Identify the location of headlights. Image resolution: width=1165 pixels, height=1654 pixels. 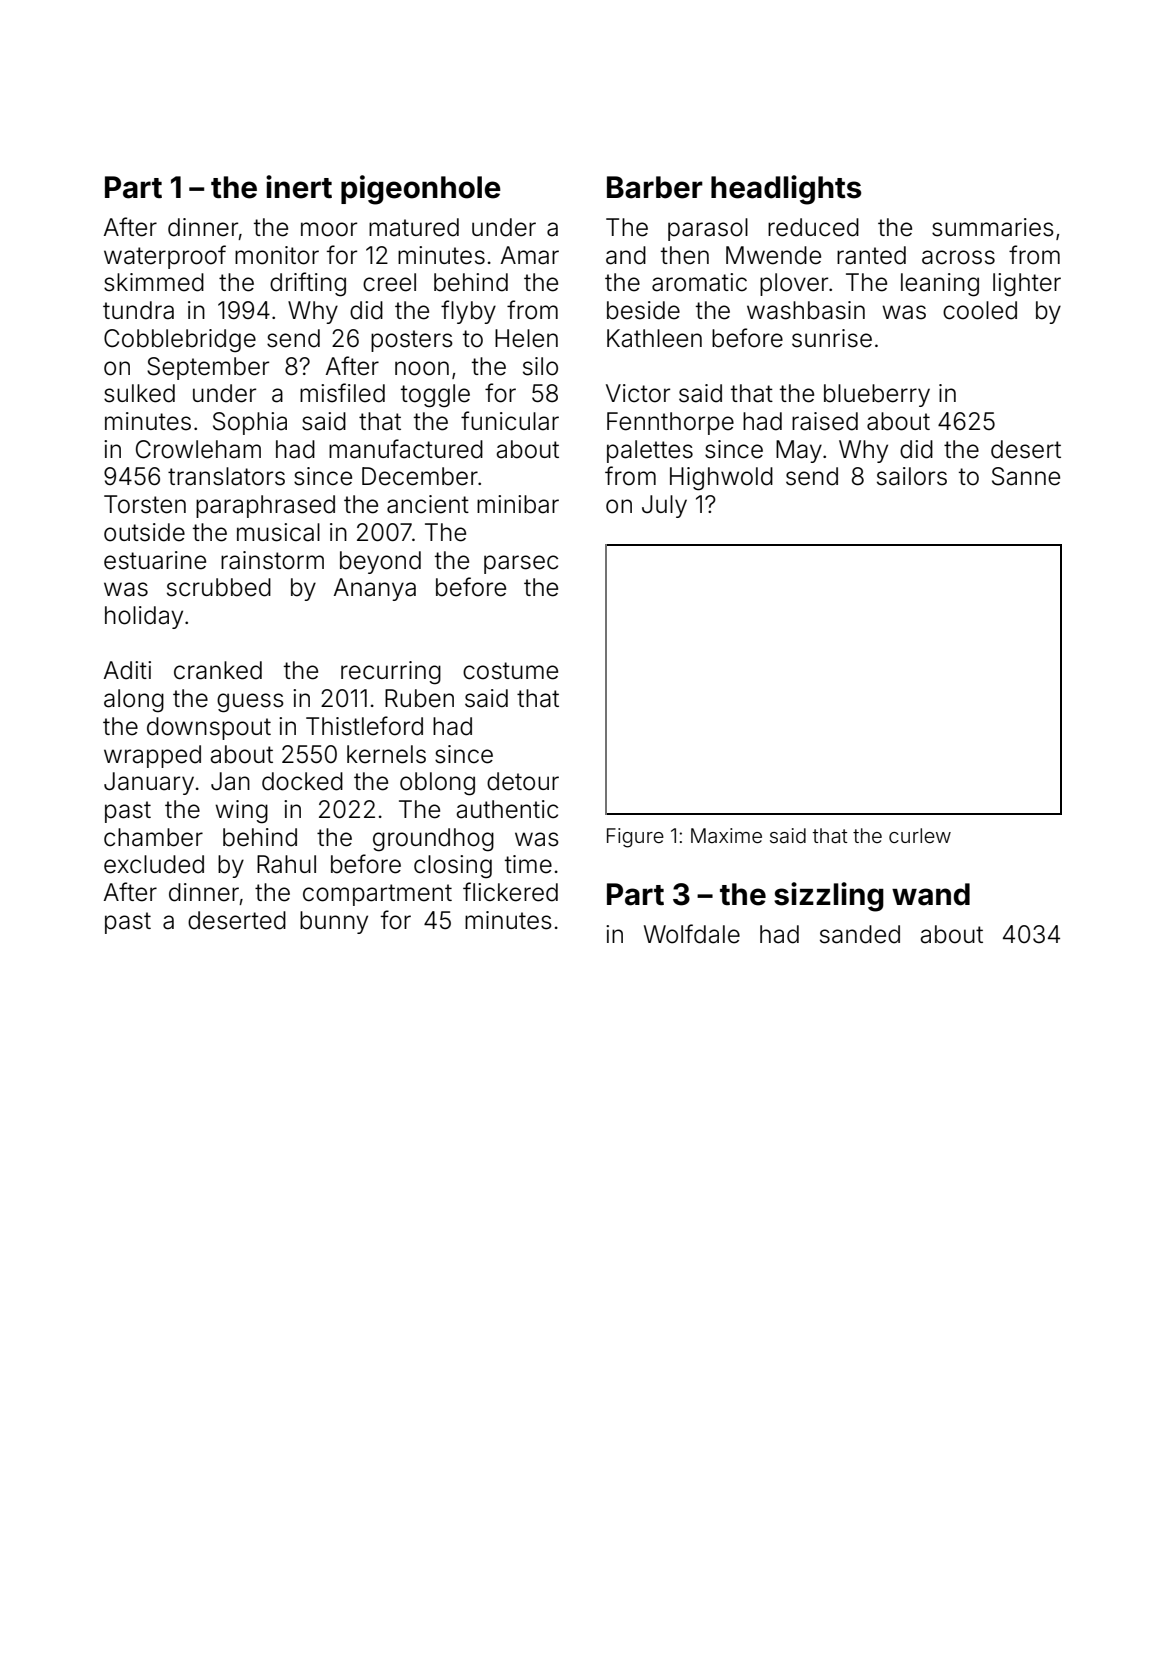
(786, 190).
